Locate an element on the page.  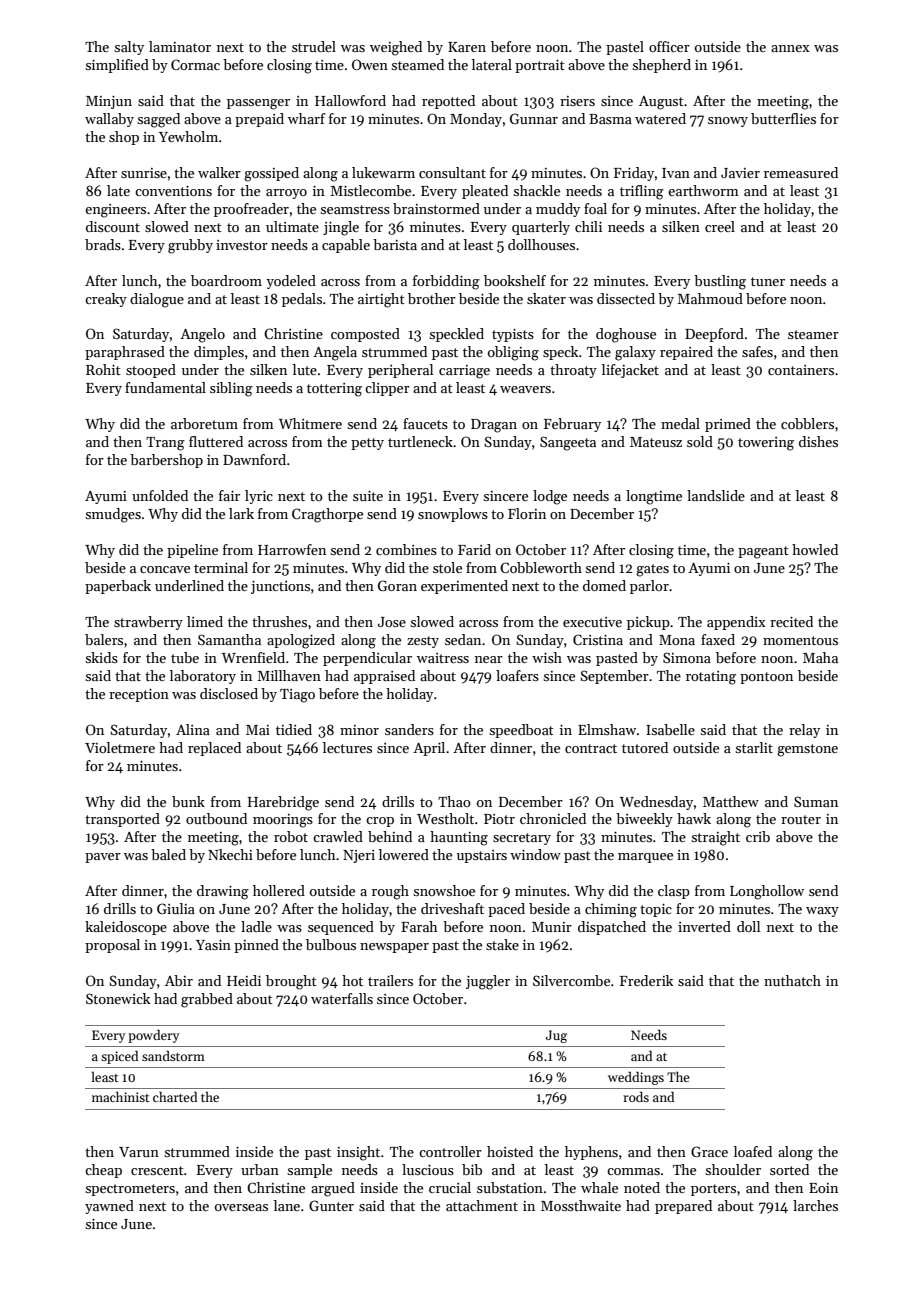
forbidding is located at coordinates (446, 282).
